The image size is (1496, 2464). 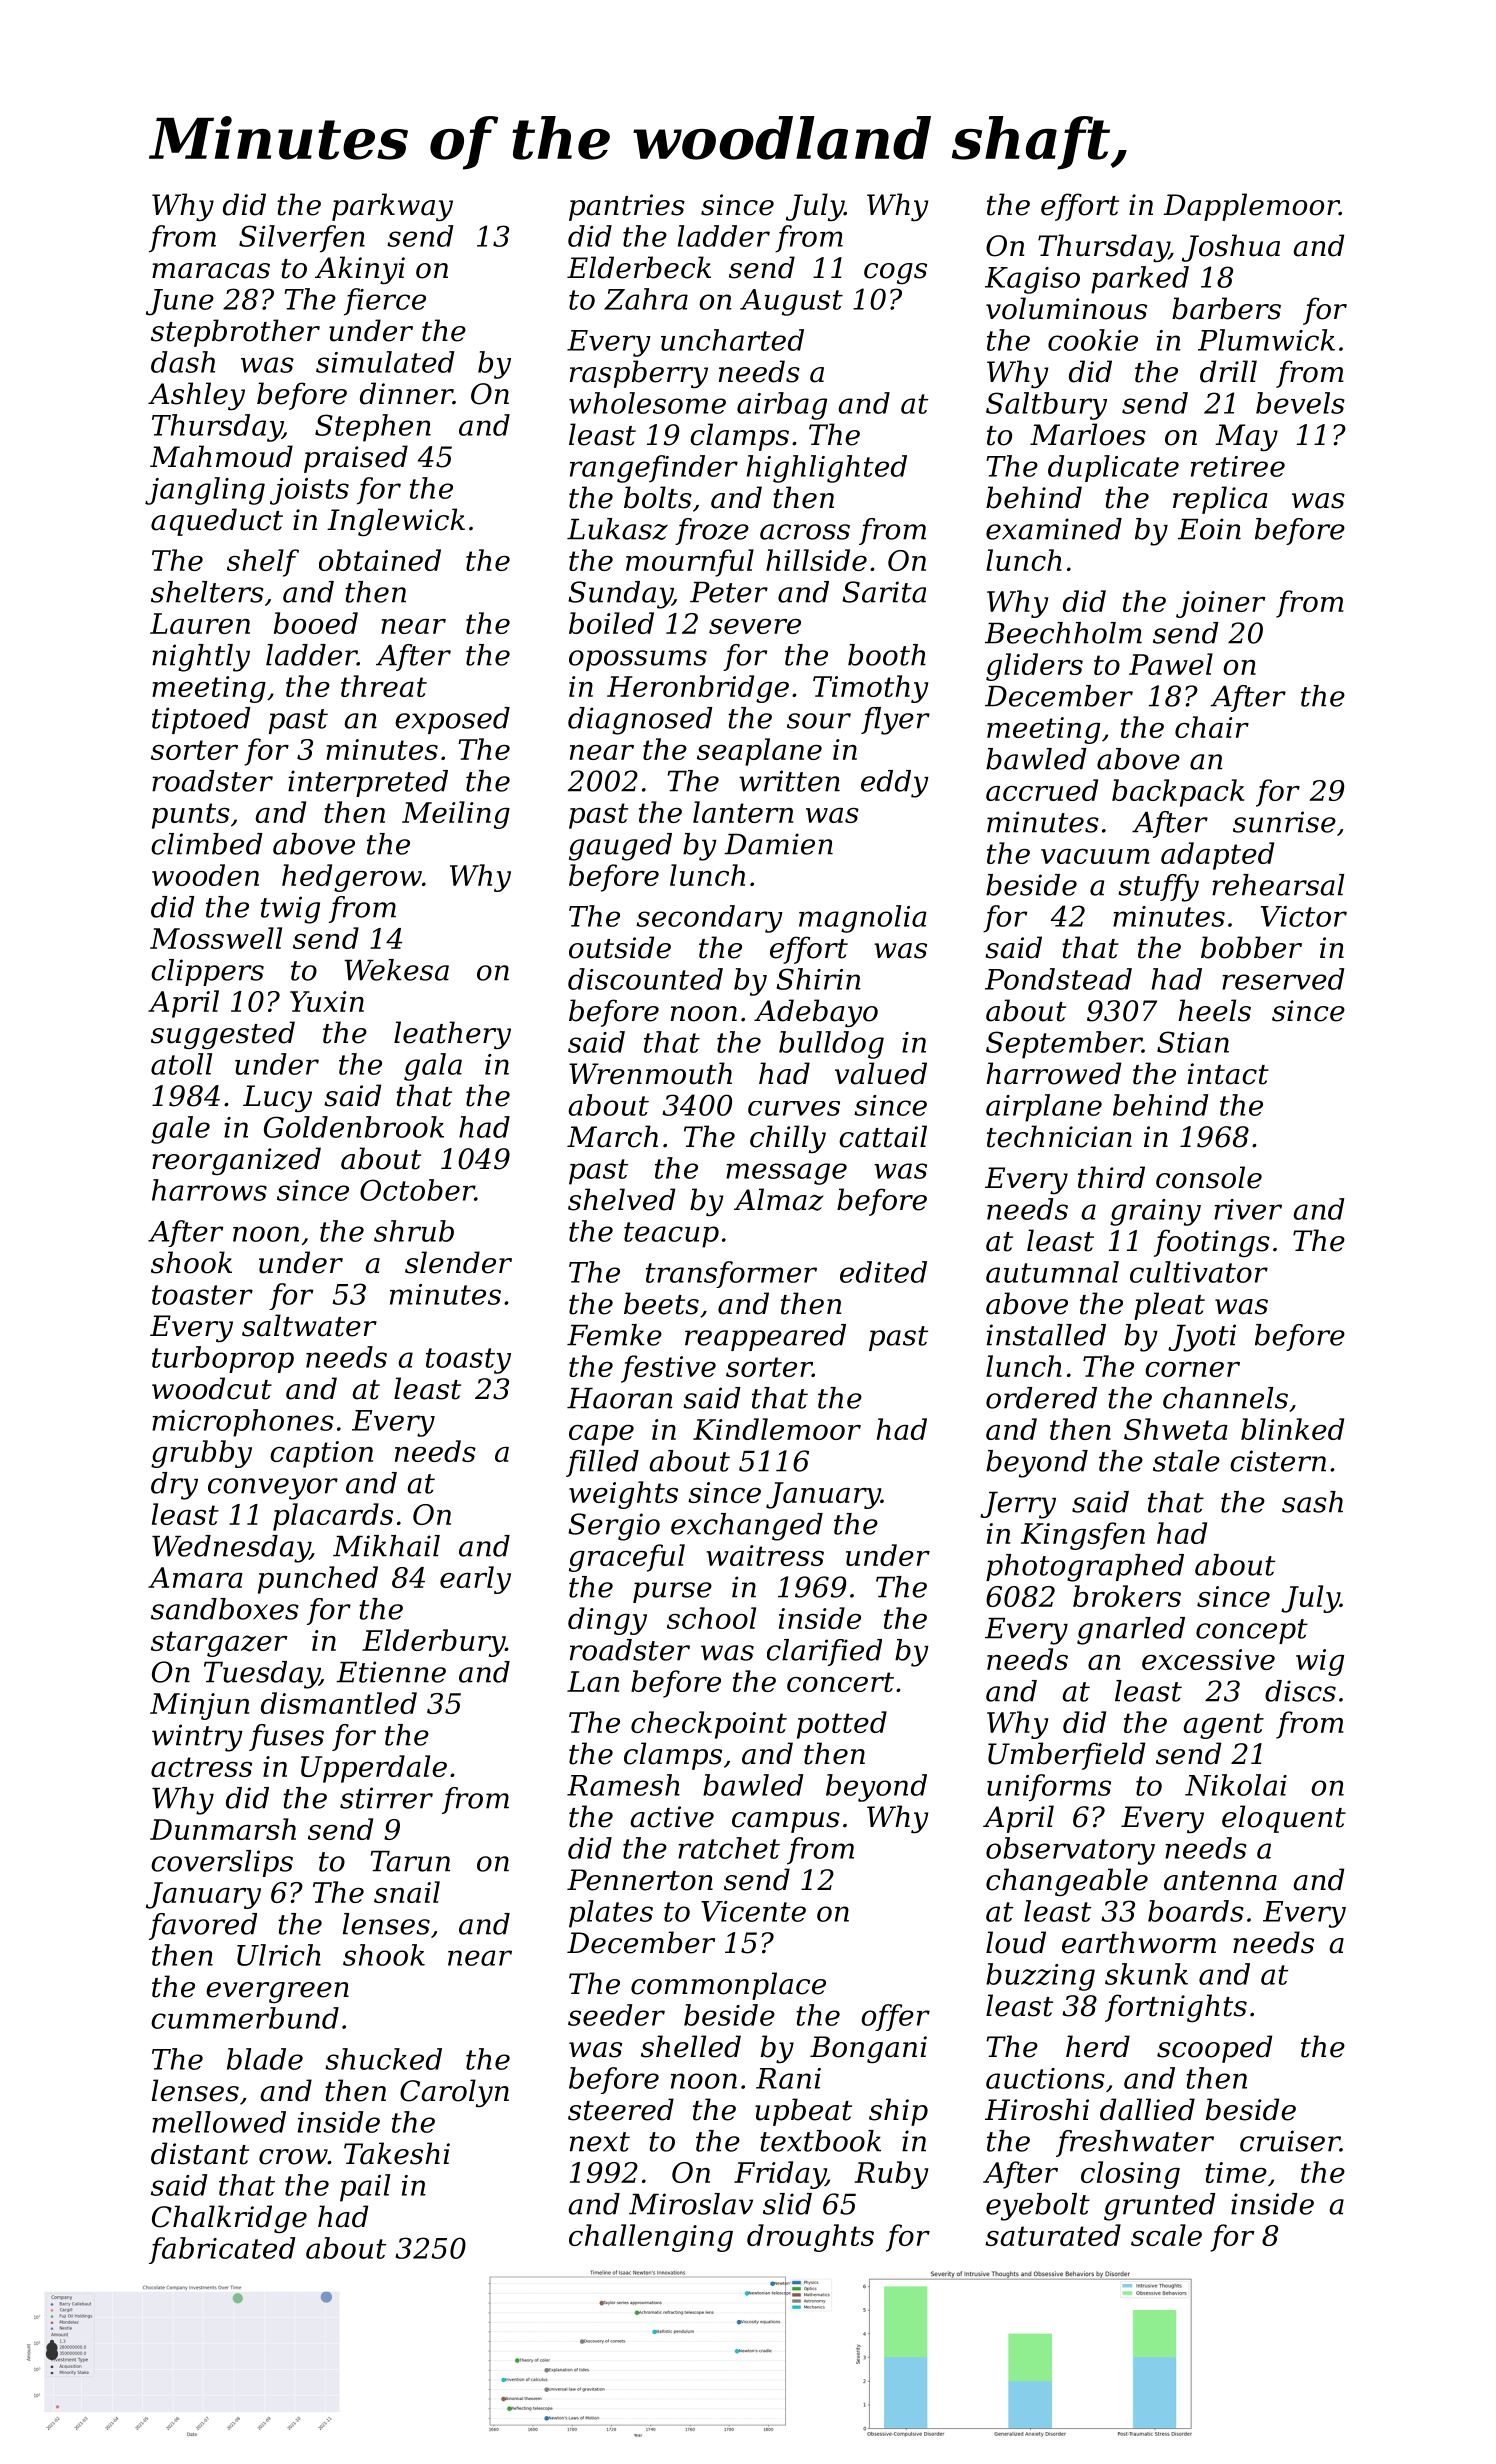 I want to click on Victor, so click(x=1304, y=916).
